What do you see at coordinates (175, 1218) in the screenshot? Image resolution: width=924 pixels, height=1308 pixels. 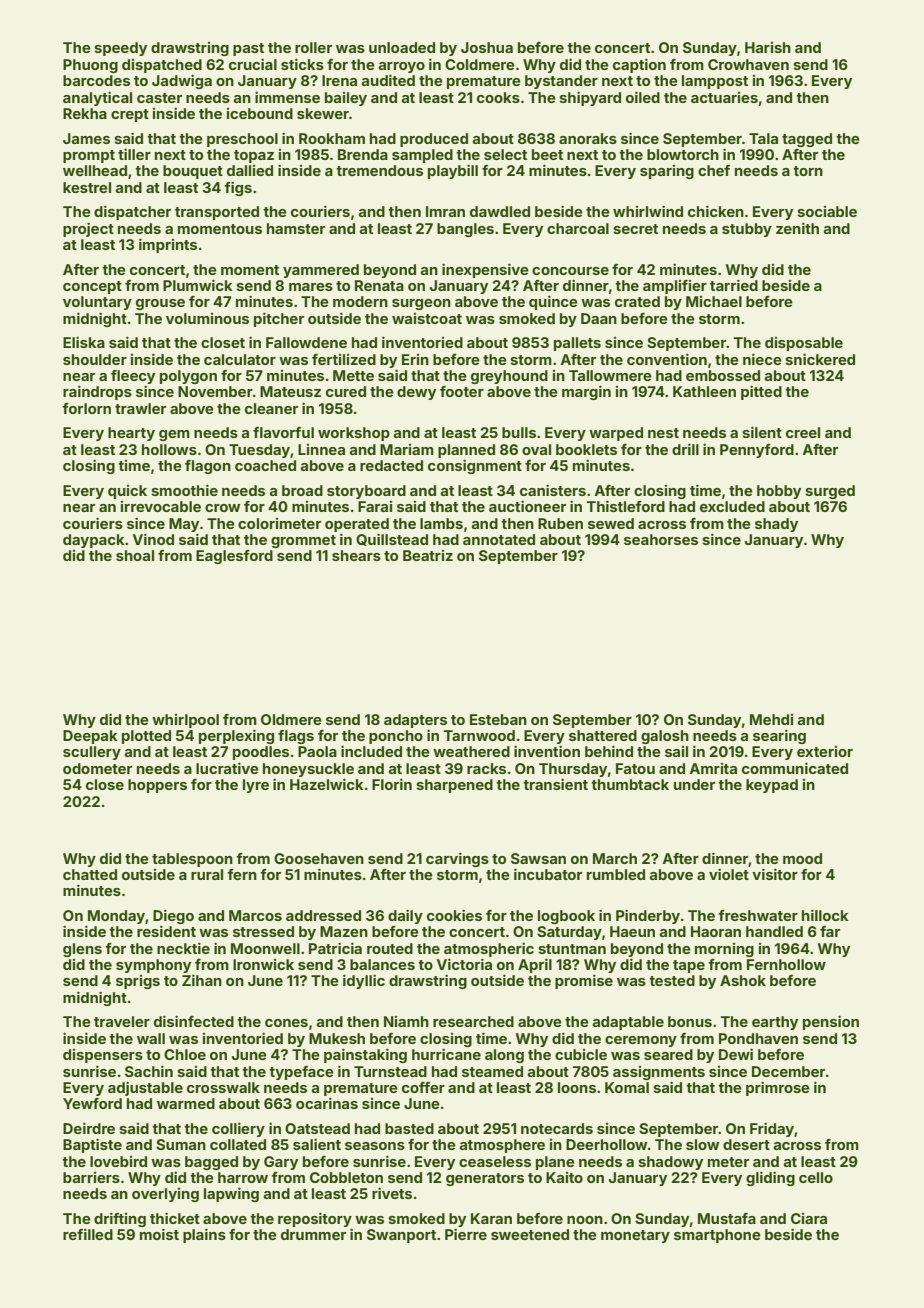 I see `thicket` at bounding box center [175, 1218].
